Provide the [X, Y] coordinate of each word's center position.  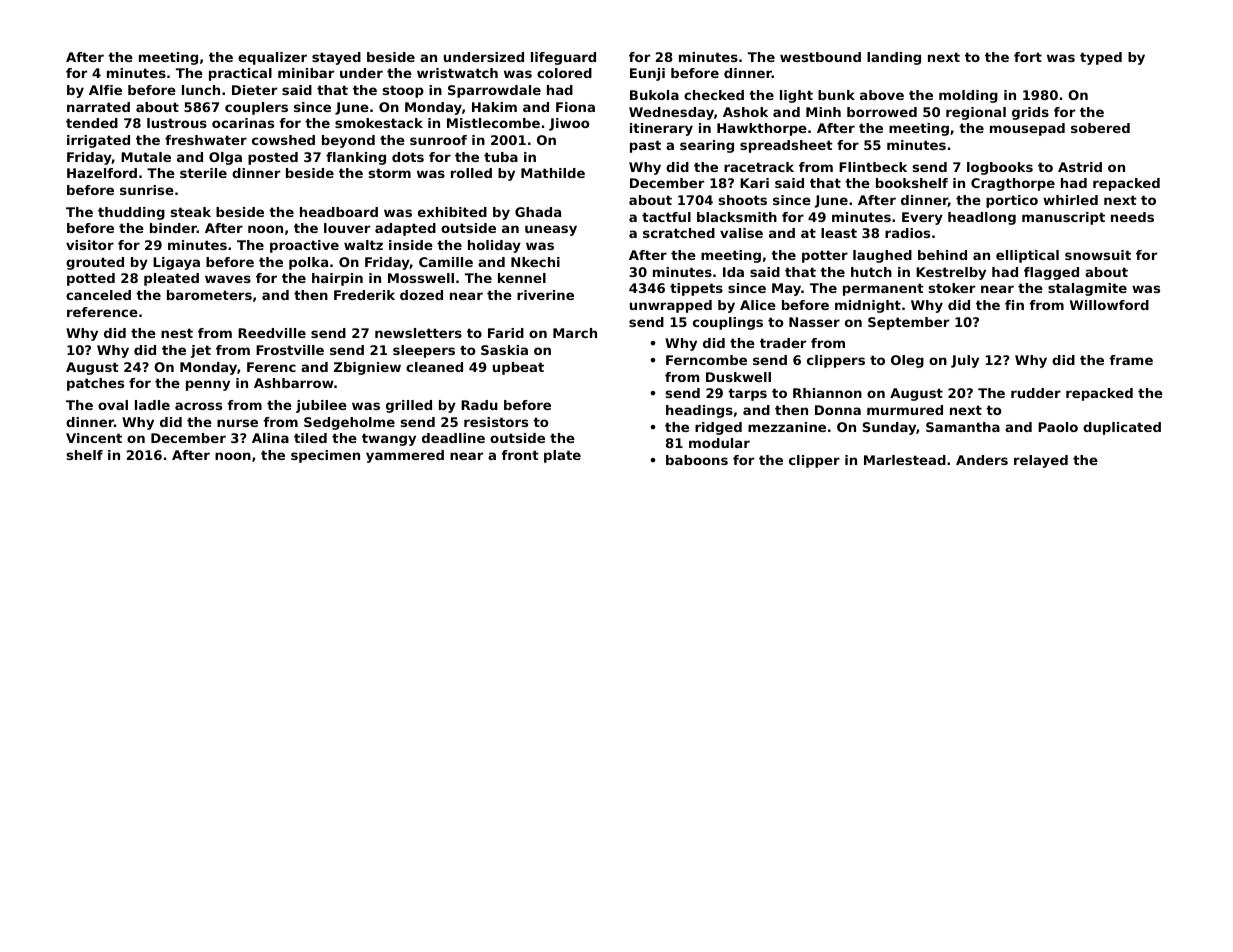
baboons [697, 460]
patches [95, 384]
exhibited [452, 212]
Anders [982, 460]
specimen [325, 456]
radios [907, 233]
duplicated [1122, 428]
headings [699, 411]
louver [347, 228]
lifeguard [563, 58]
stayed [336, 58]
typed [1101, 58]
